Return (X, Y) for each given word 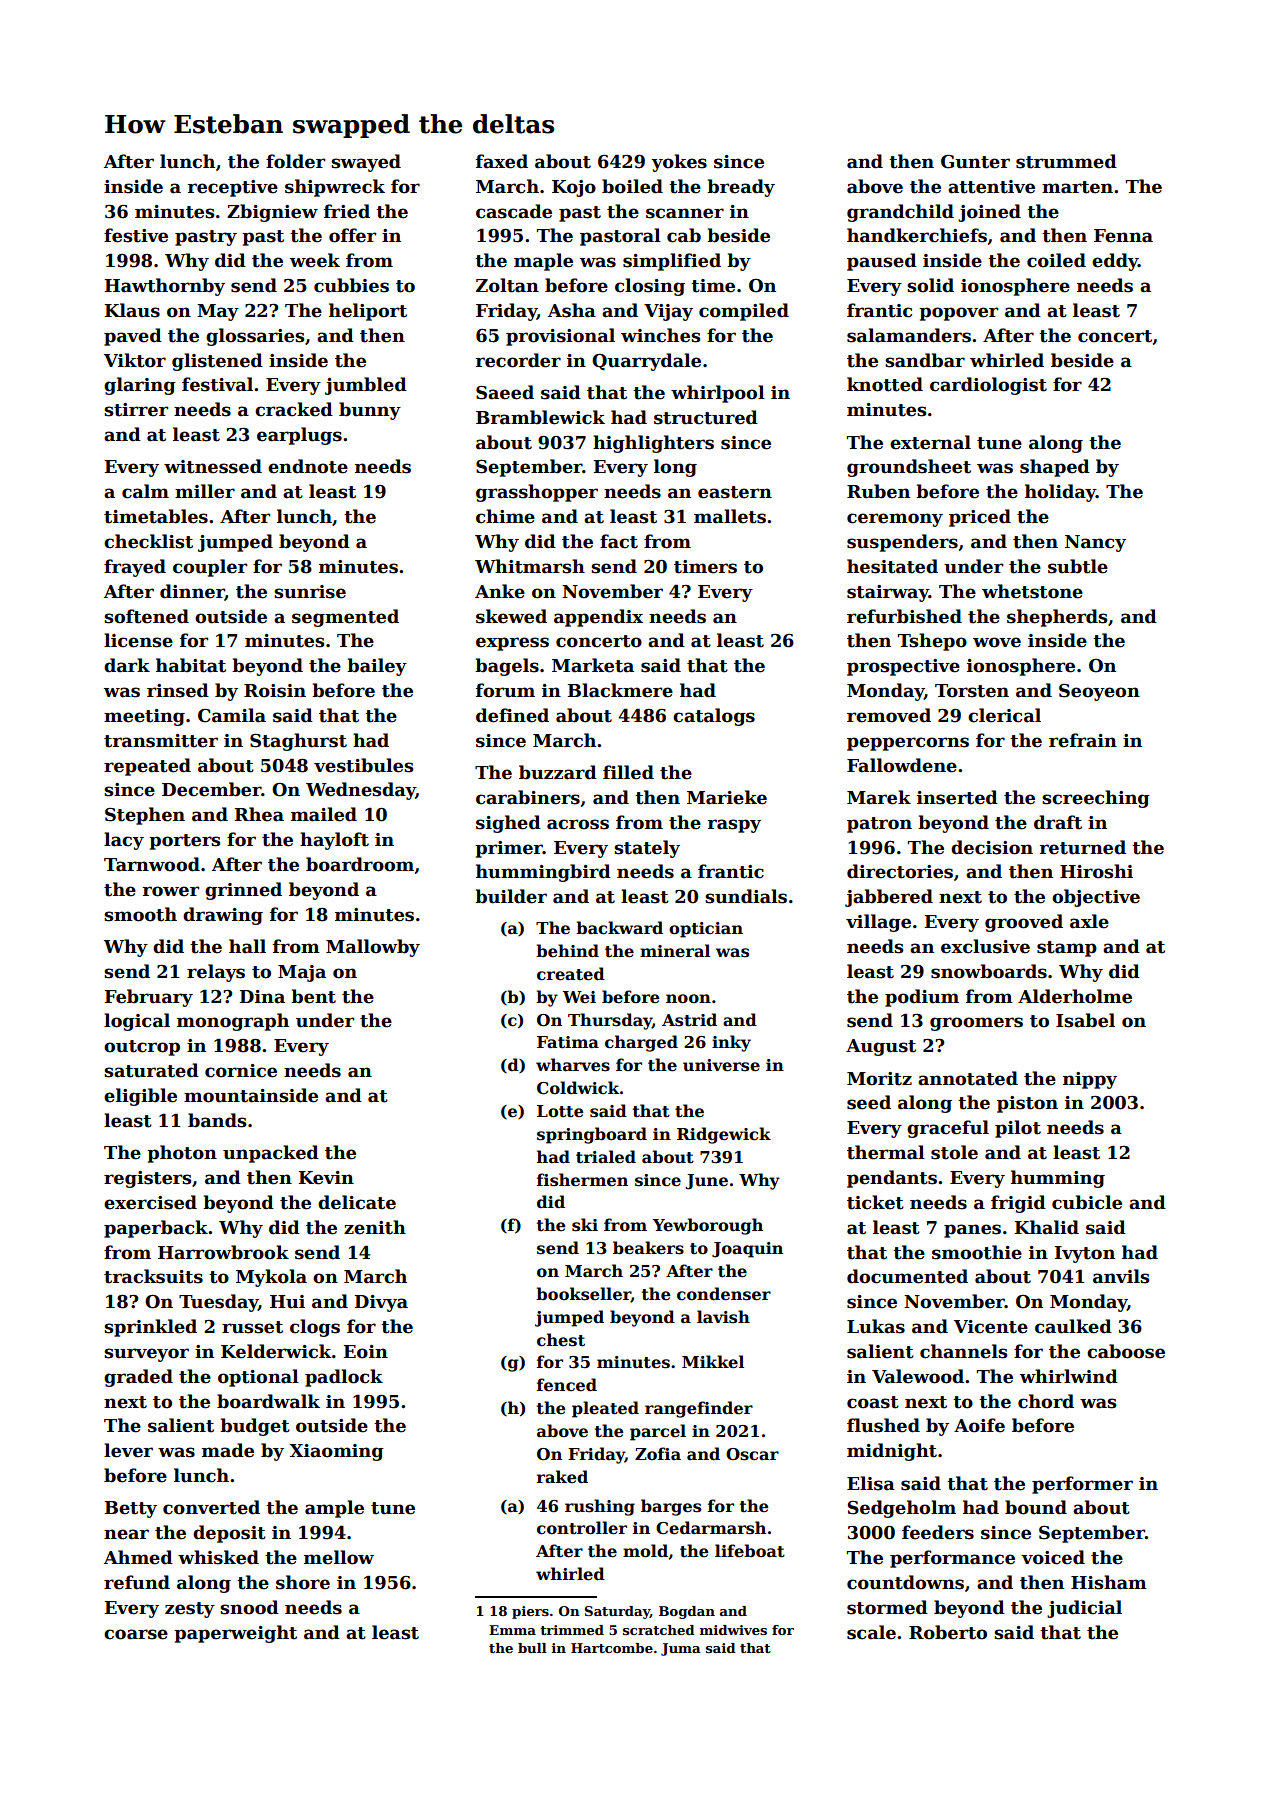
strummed (1066, 161)
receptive (232, 188)
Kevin (326, 1178)
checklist (148, 541)
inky (731, 1043)
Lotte (560, 1111)
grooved (1024, 923)
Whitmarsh (530, 566)
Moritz (879, 1079)
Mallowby (373, 948)
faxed (502, 161)
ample (334, 1509)
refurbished (904, 616)
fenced (567, 1385)
